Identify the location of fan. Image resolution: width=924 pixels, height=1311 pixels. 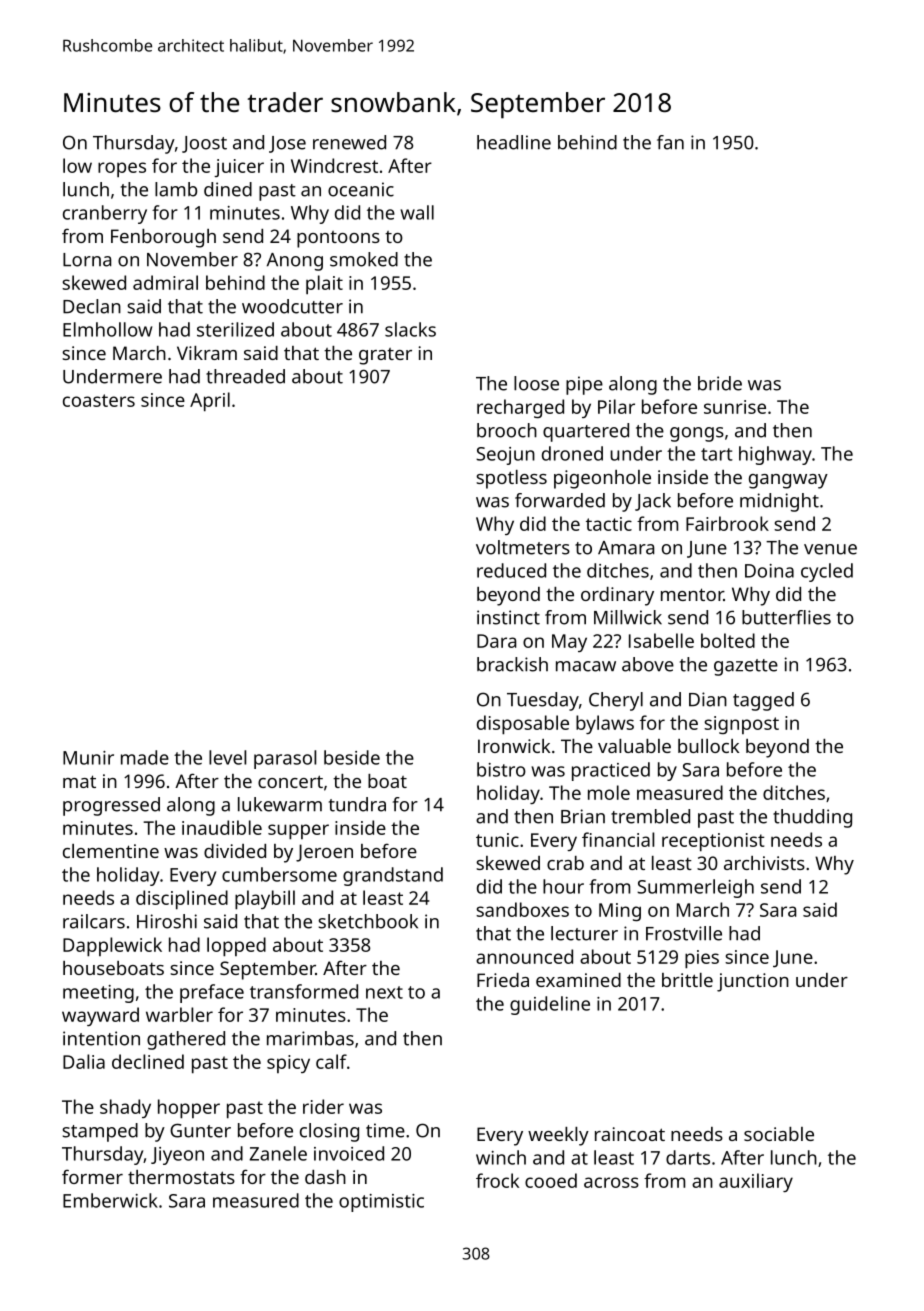
(670, 142).
